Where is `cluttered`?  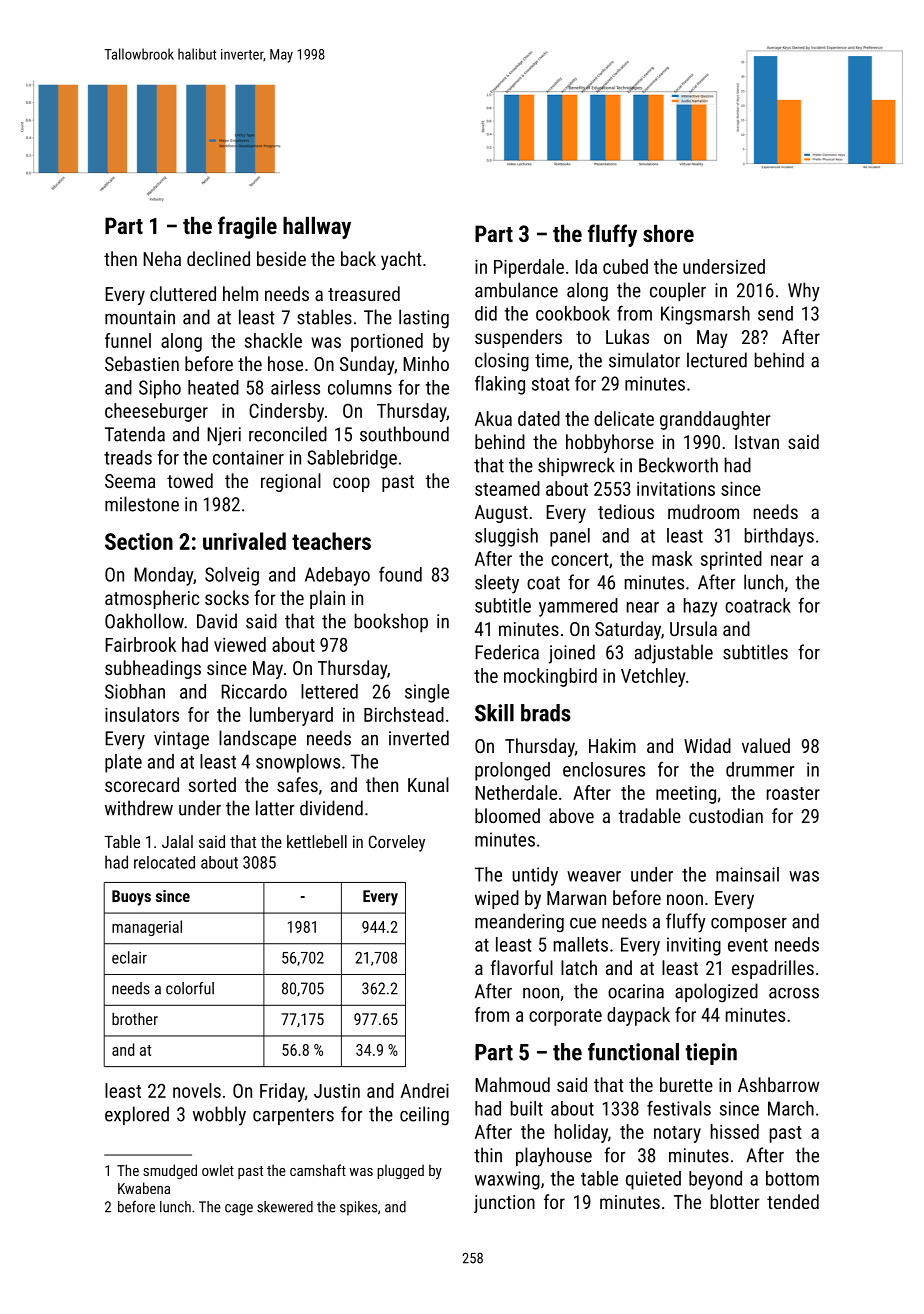
cluttered is located at coordinates (183, 293).
